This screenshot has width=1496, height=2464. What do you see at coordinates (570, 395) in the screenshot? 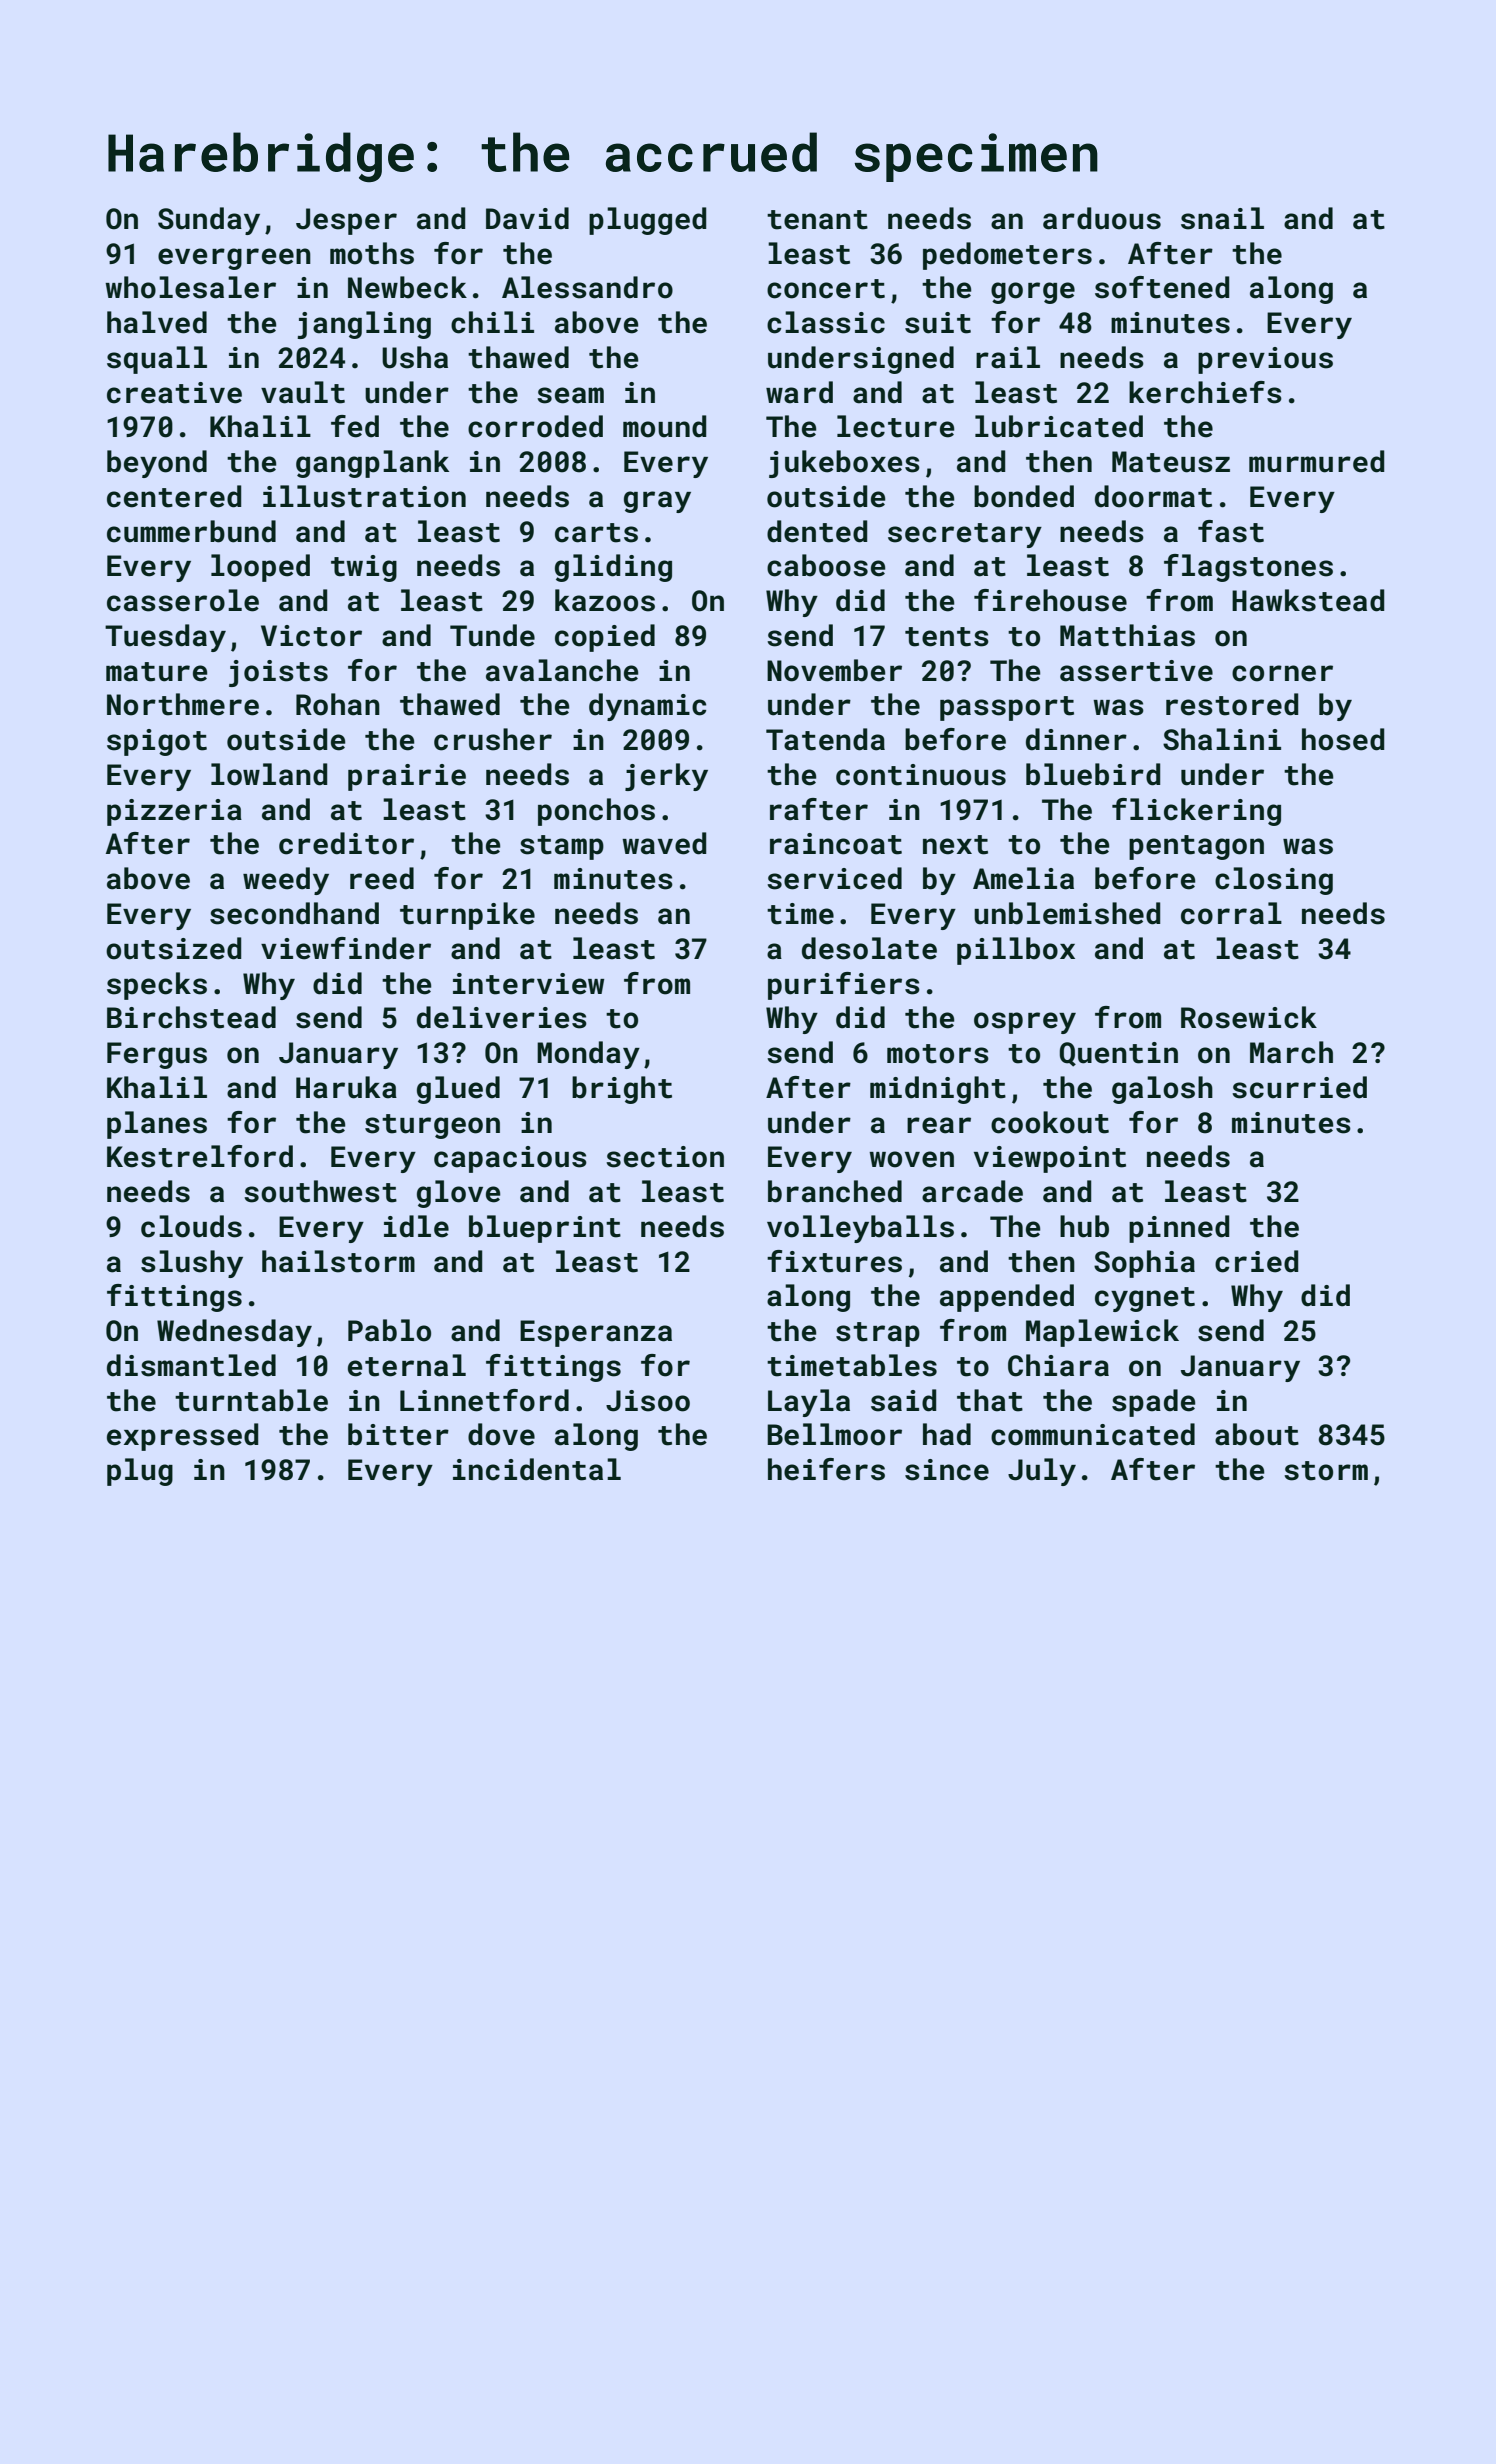
I see `seam` at bounding box center [570, 395].
